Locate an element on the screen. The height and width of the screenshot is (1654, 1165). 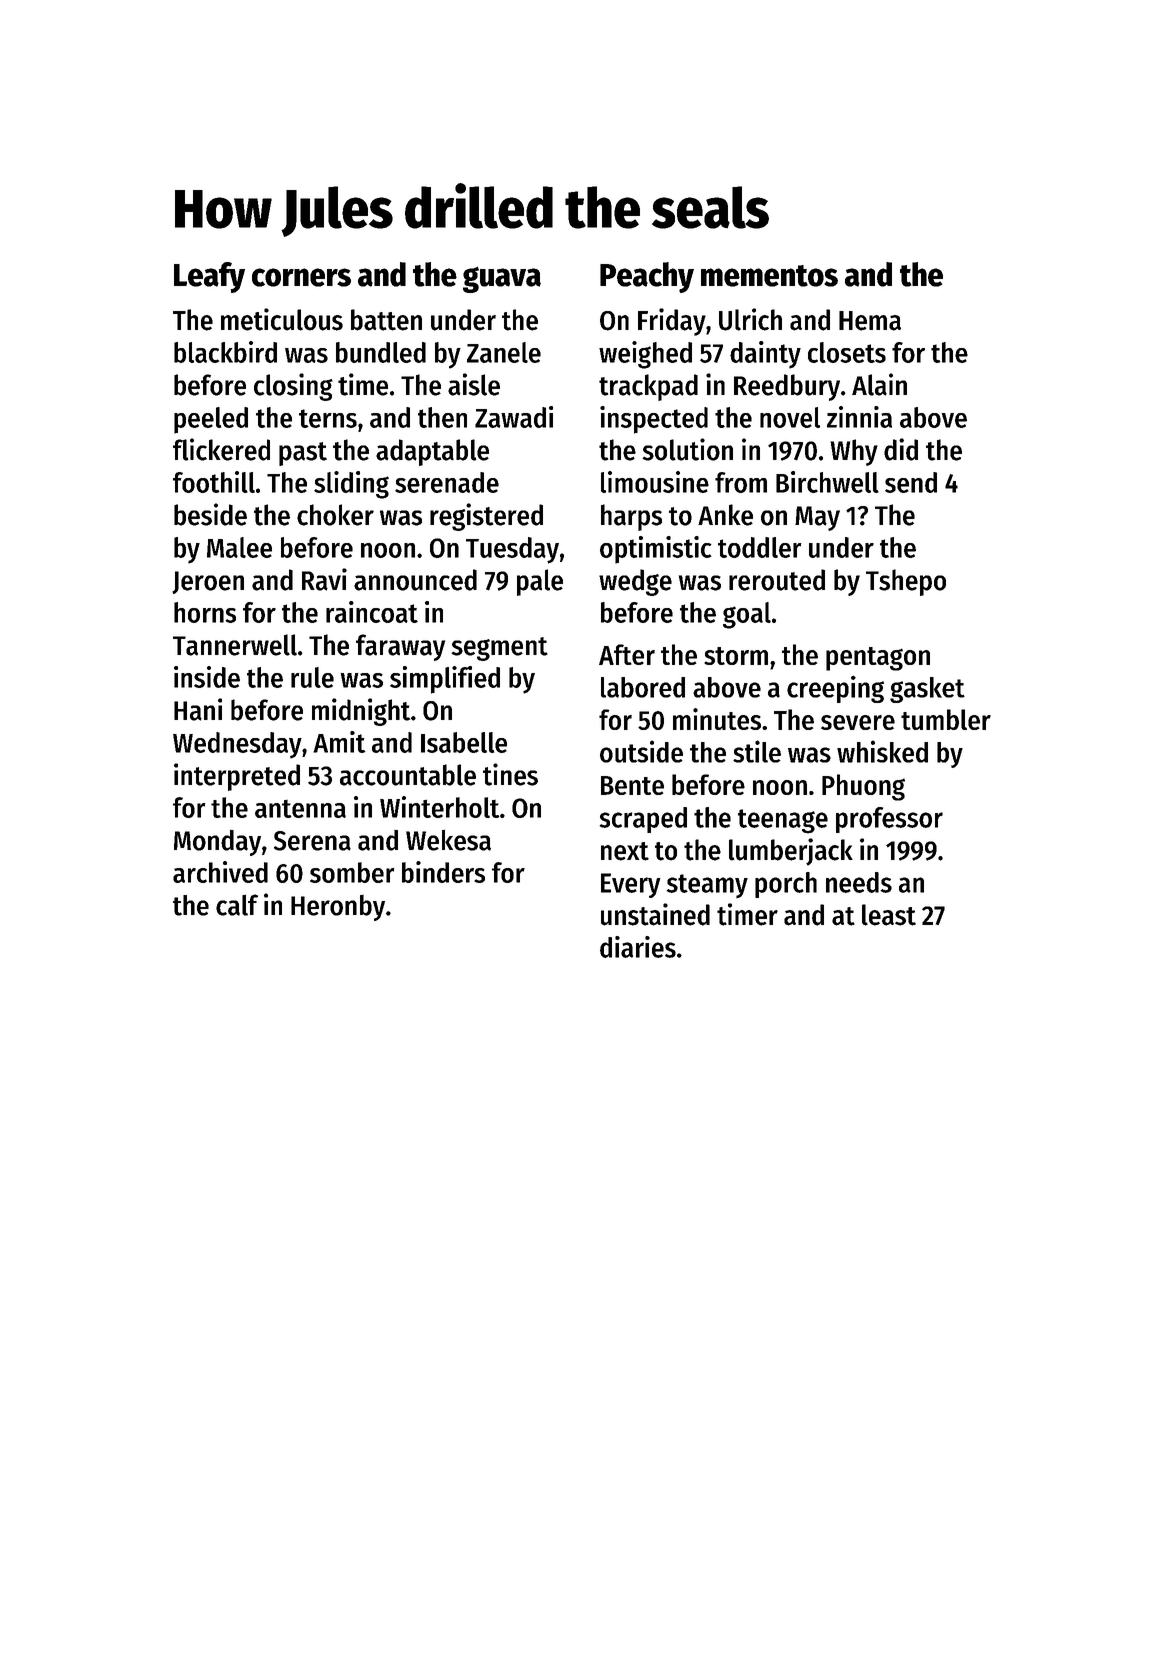
guava is located at coordinates (502, 279).
